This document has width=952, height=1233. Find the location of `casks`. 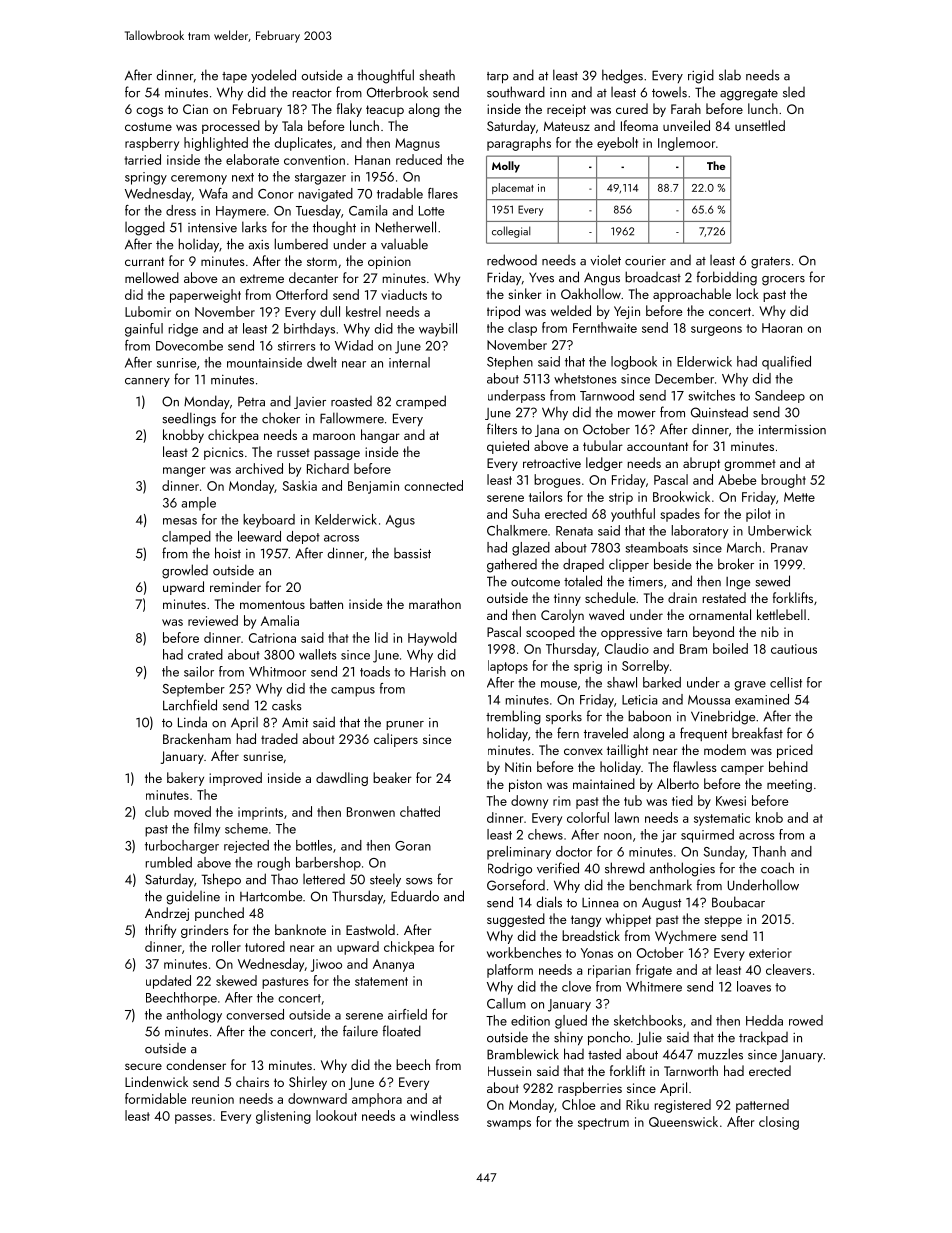

casks is located at coordinates (287, 705).
